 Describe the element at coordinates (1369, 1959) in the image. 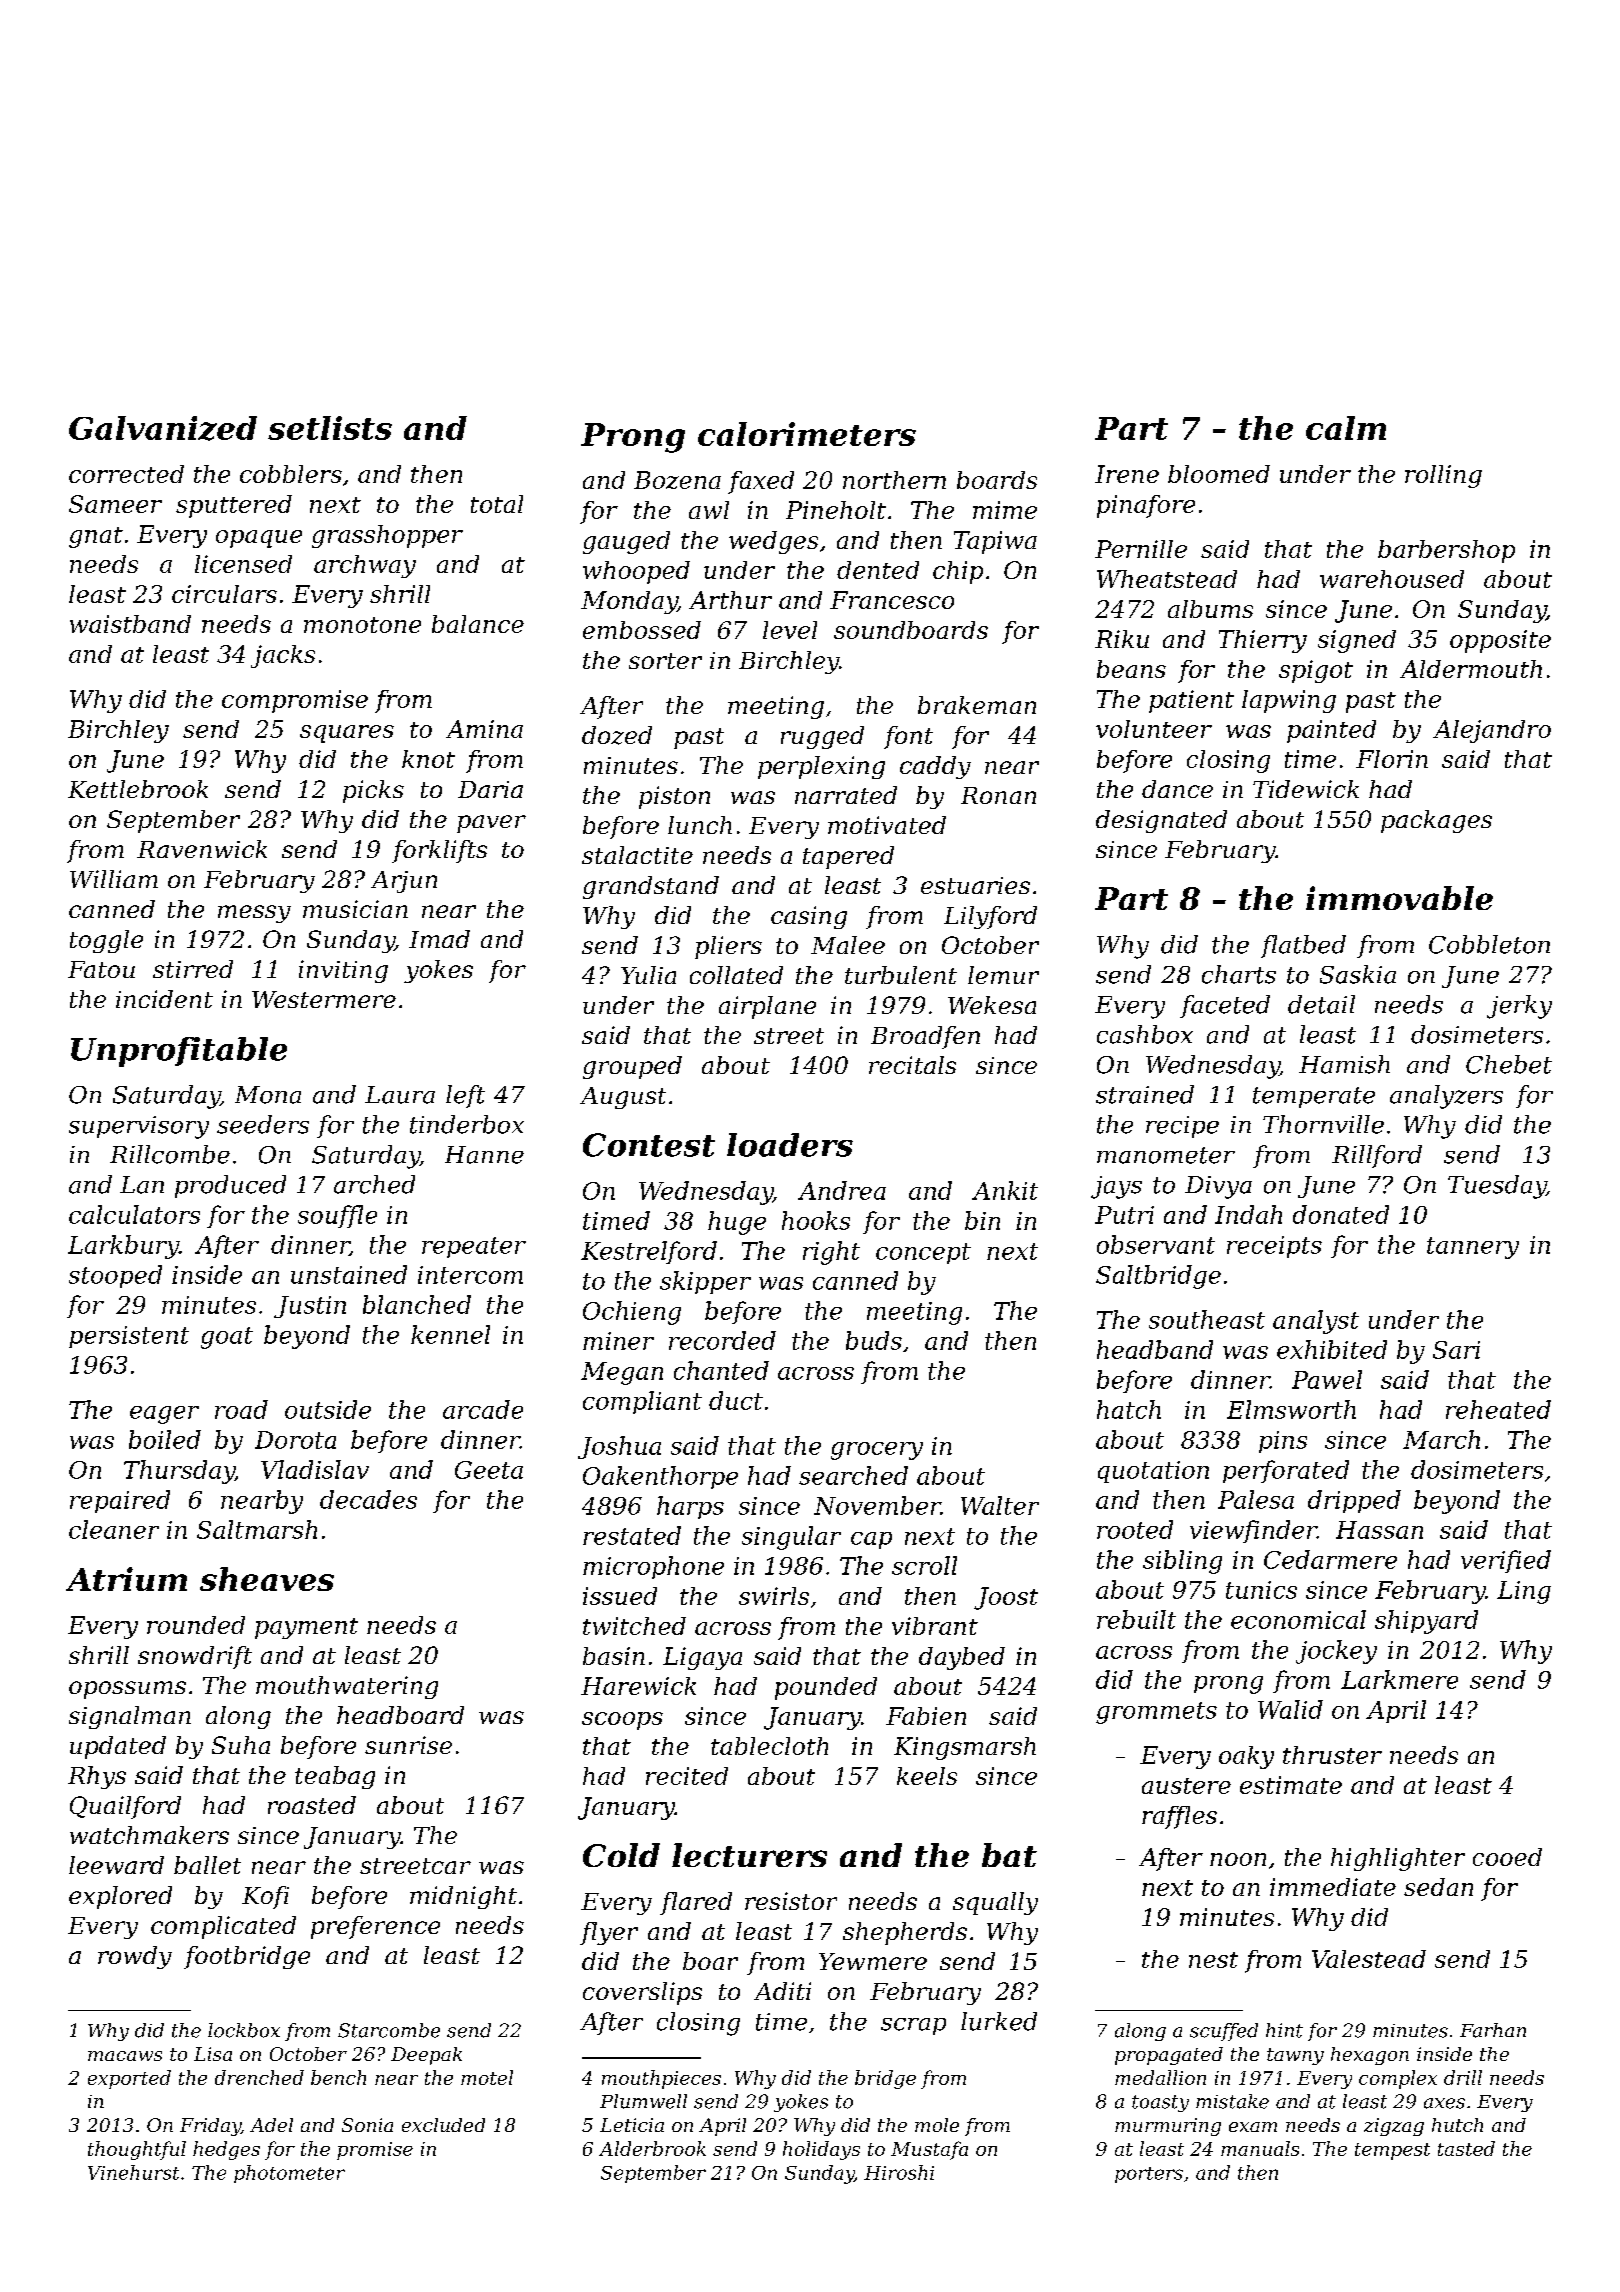

I see `Valestead` at that location.
